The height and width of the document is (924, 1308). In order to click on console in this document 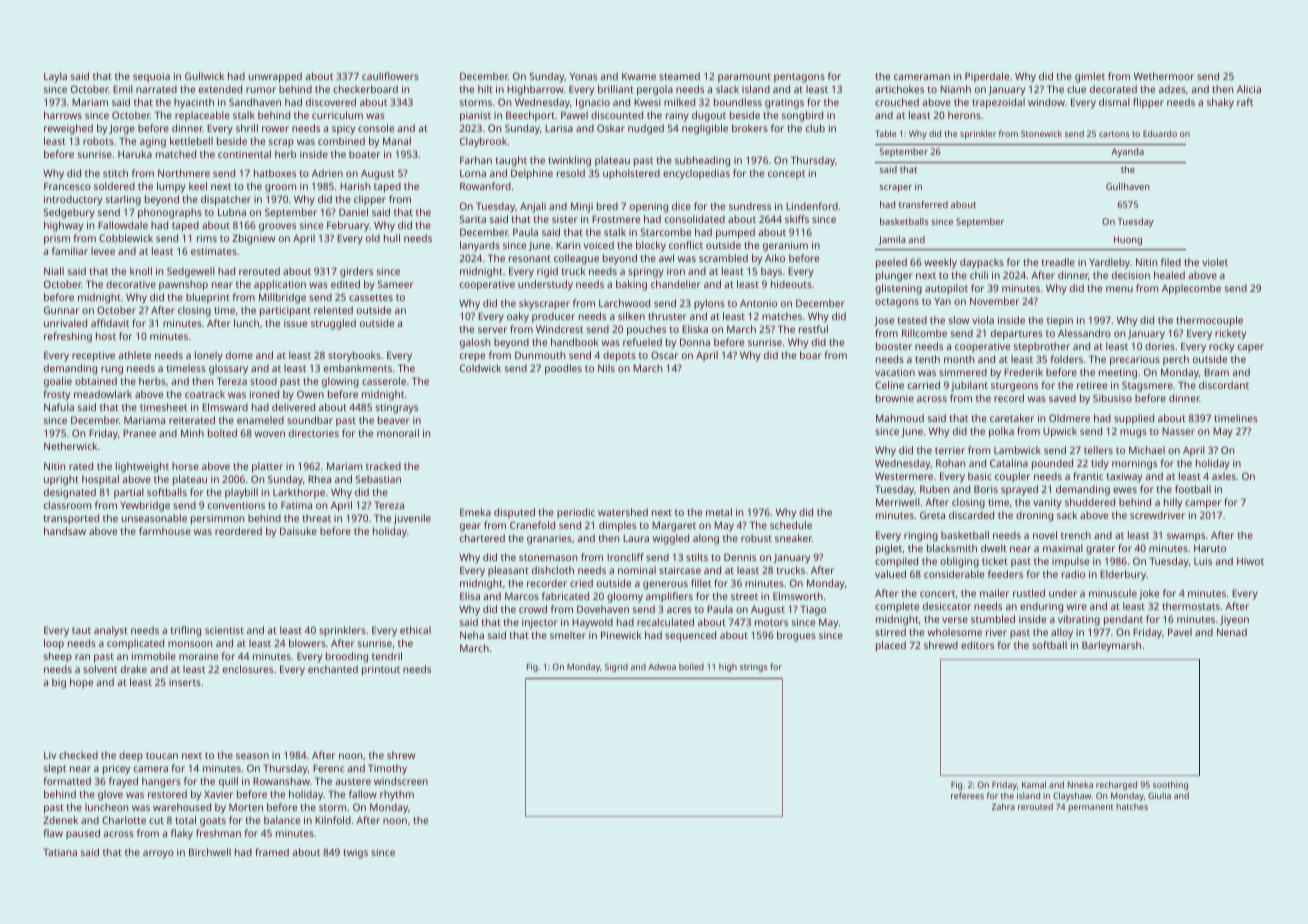, I will do `click(376, 128)`.
